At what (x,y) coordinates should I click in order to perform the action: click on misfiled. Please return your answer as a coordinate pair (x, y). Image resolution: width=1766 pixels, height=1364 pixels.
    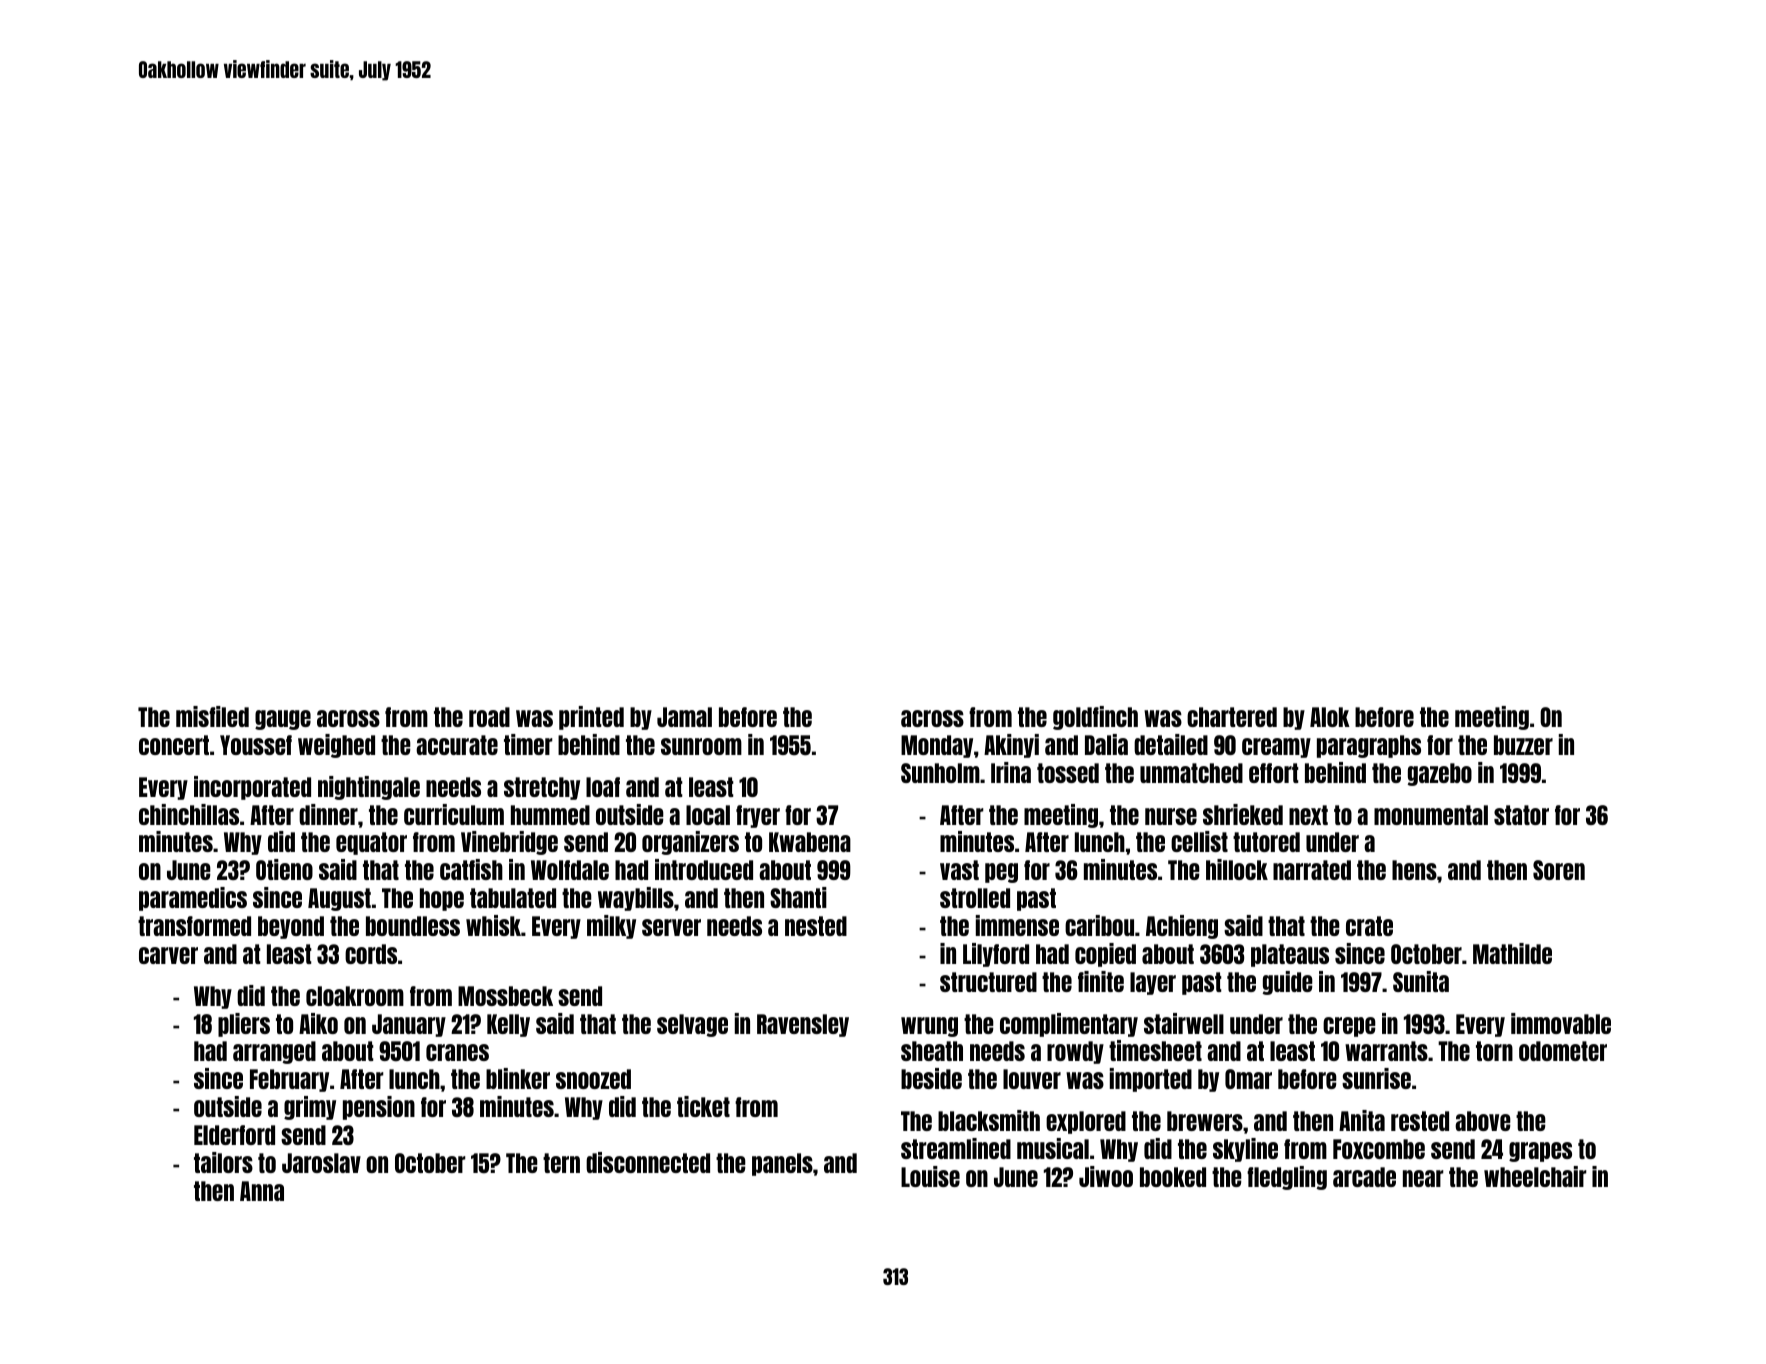
    Looking at the image, I should click on (212, 716).
